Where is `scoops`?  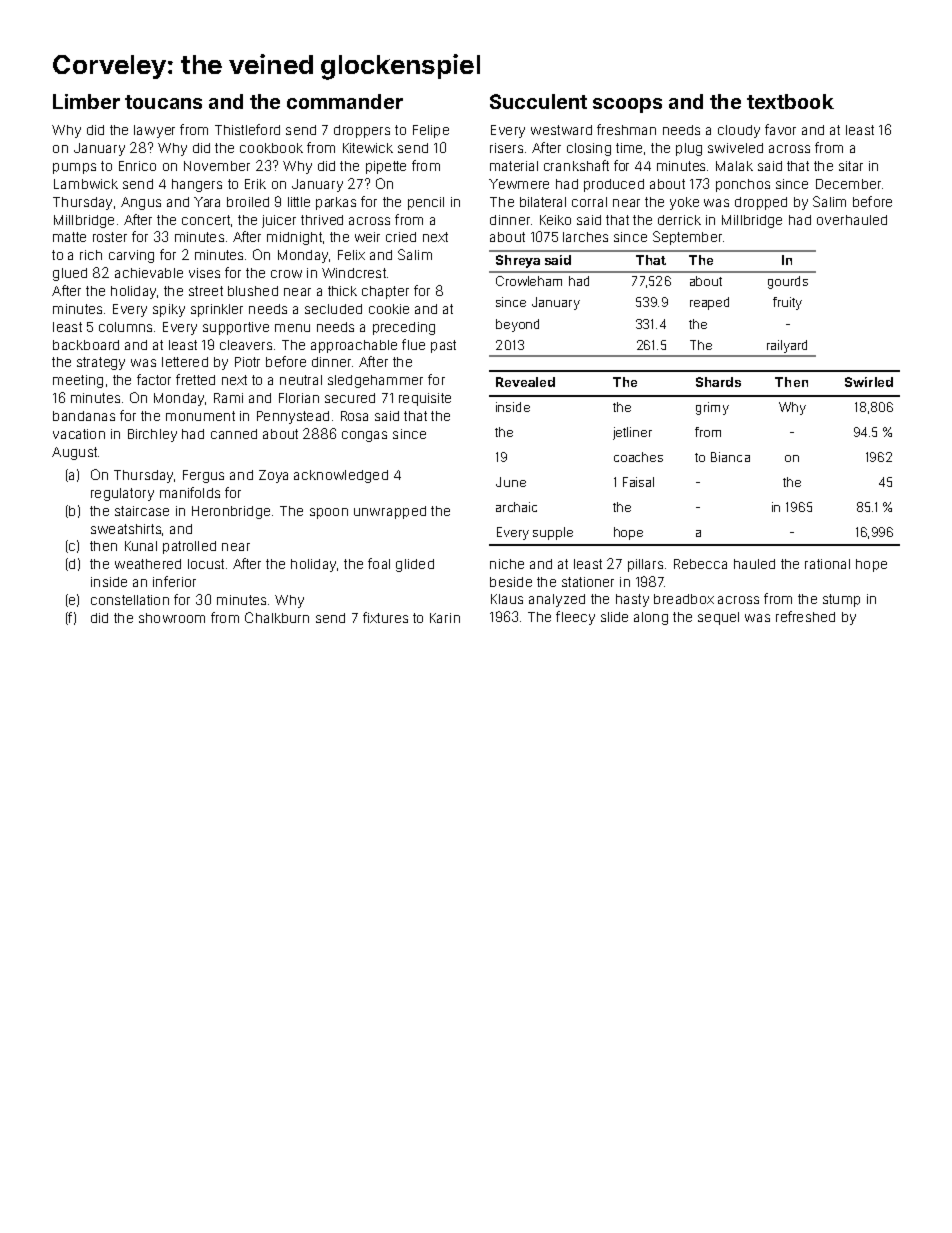
scoops is located at coordinates (627, 105).
